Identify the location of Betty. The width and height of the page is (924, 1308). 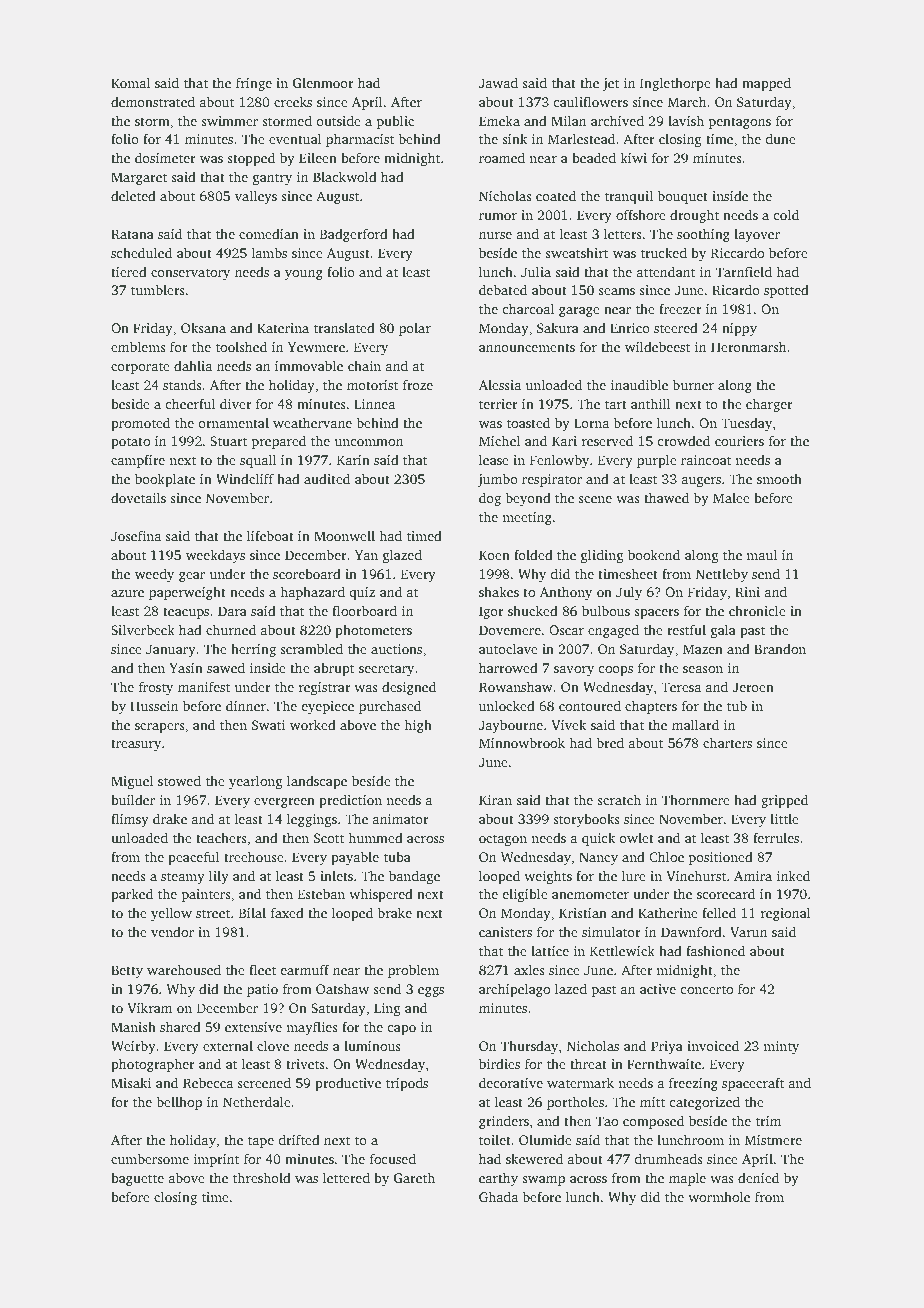
(127, 971).
